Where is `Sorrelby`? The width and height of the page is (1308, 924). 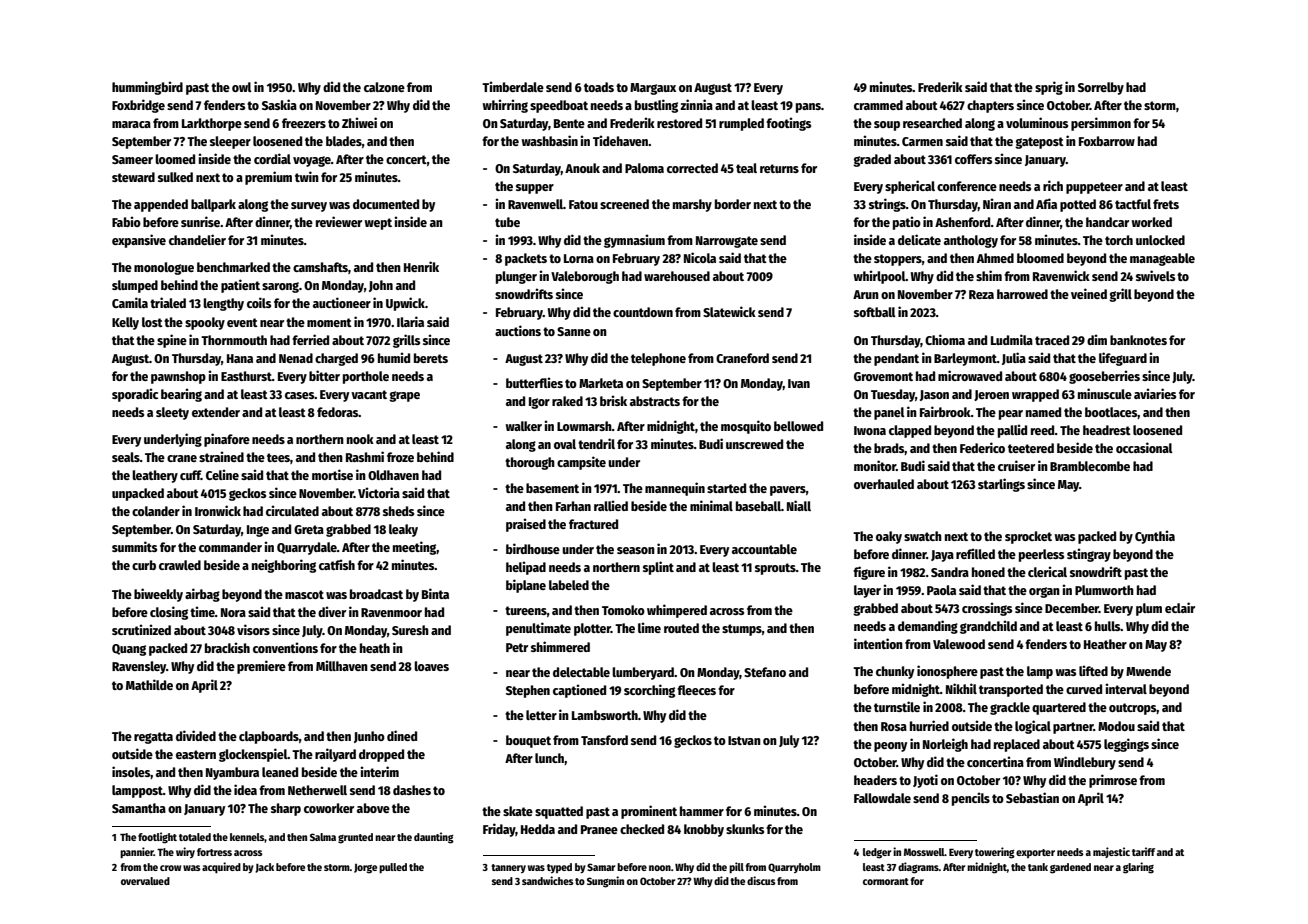
Sorrelby is located at coordinates (1101, 88).
